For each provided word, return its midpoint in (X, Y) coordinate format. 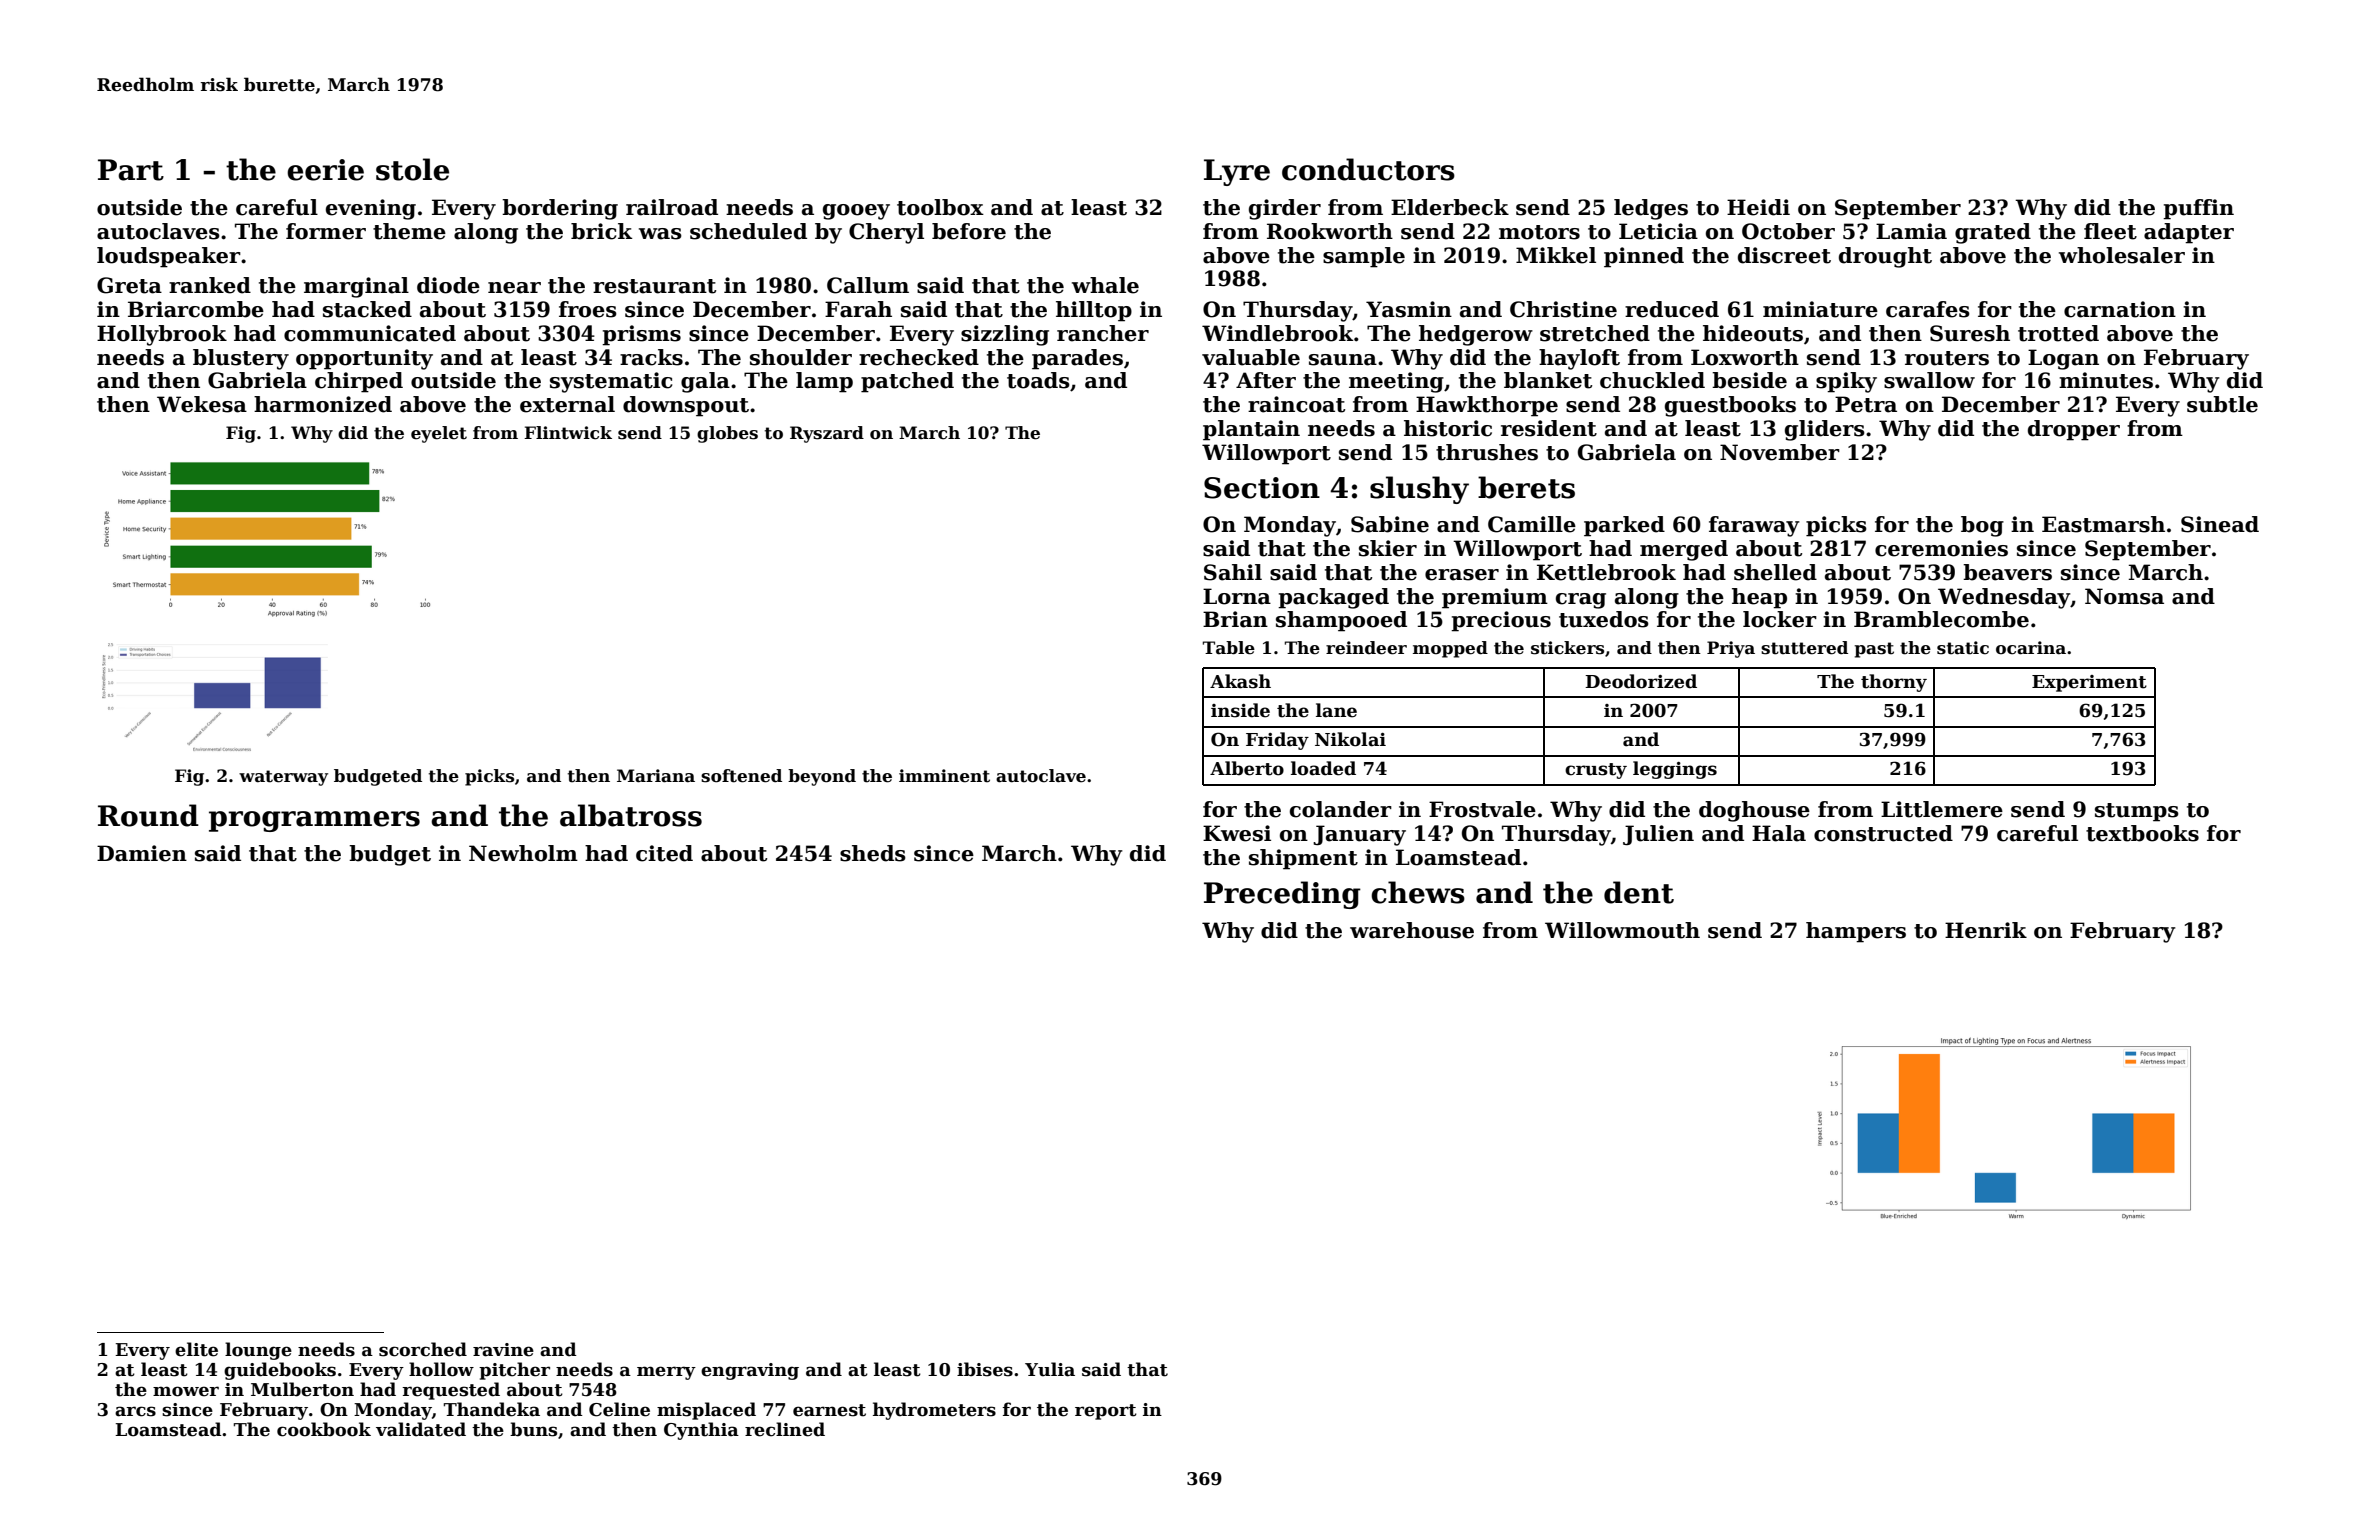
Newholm (523, 853)
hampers (1856, 932)
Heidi (1758, 207)
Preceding (1282, 895)
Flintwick (568, 433)
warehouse (1412, 930)
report (1106, 1412)
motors (1539, 232)
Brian (1235, 619)
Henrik (1986, 930)
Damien (142, 853)
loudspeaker (169, 257)
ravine (503, 1350)
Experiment (2089, 683)
